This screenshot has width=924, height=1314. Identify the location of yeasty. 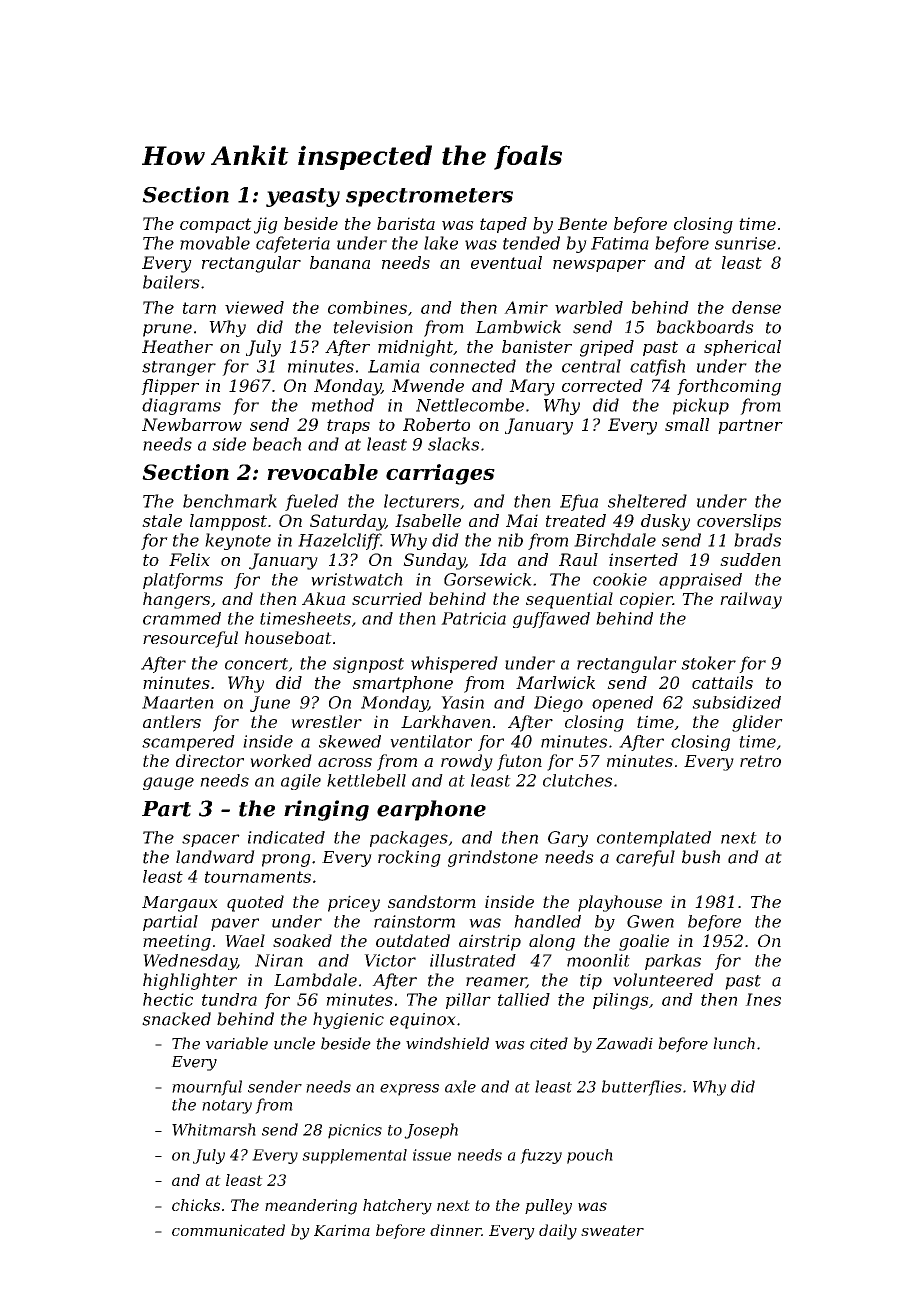
(303, 197).
